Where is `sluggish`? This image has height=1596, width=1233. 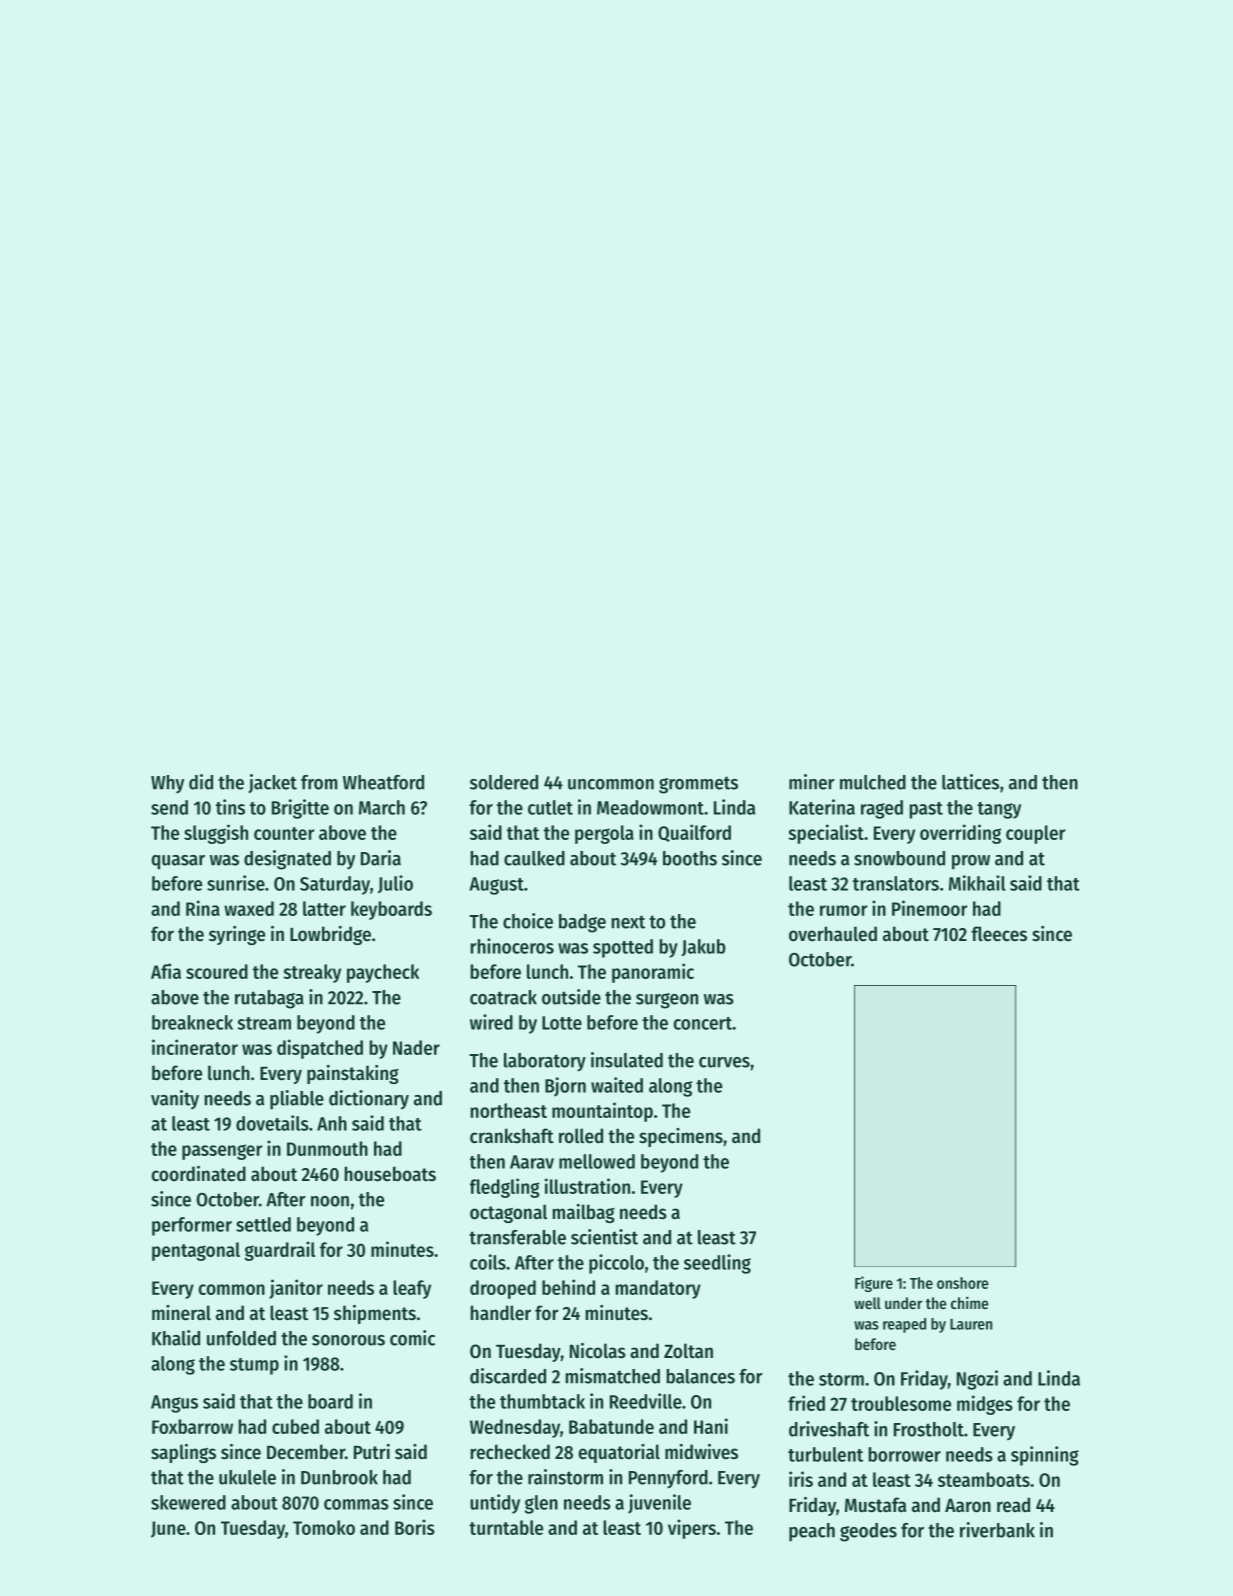 sluggish is located at coordinates (216, 834).
